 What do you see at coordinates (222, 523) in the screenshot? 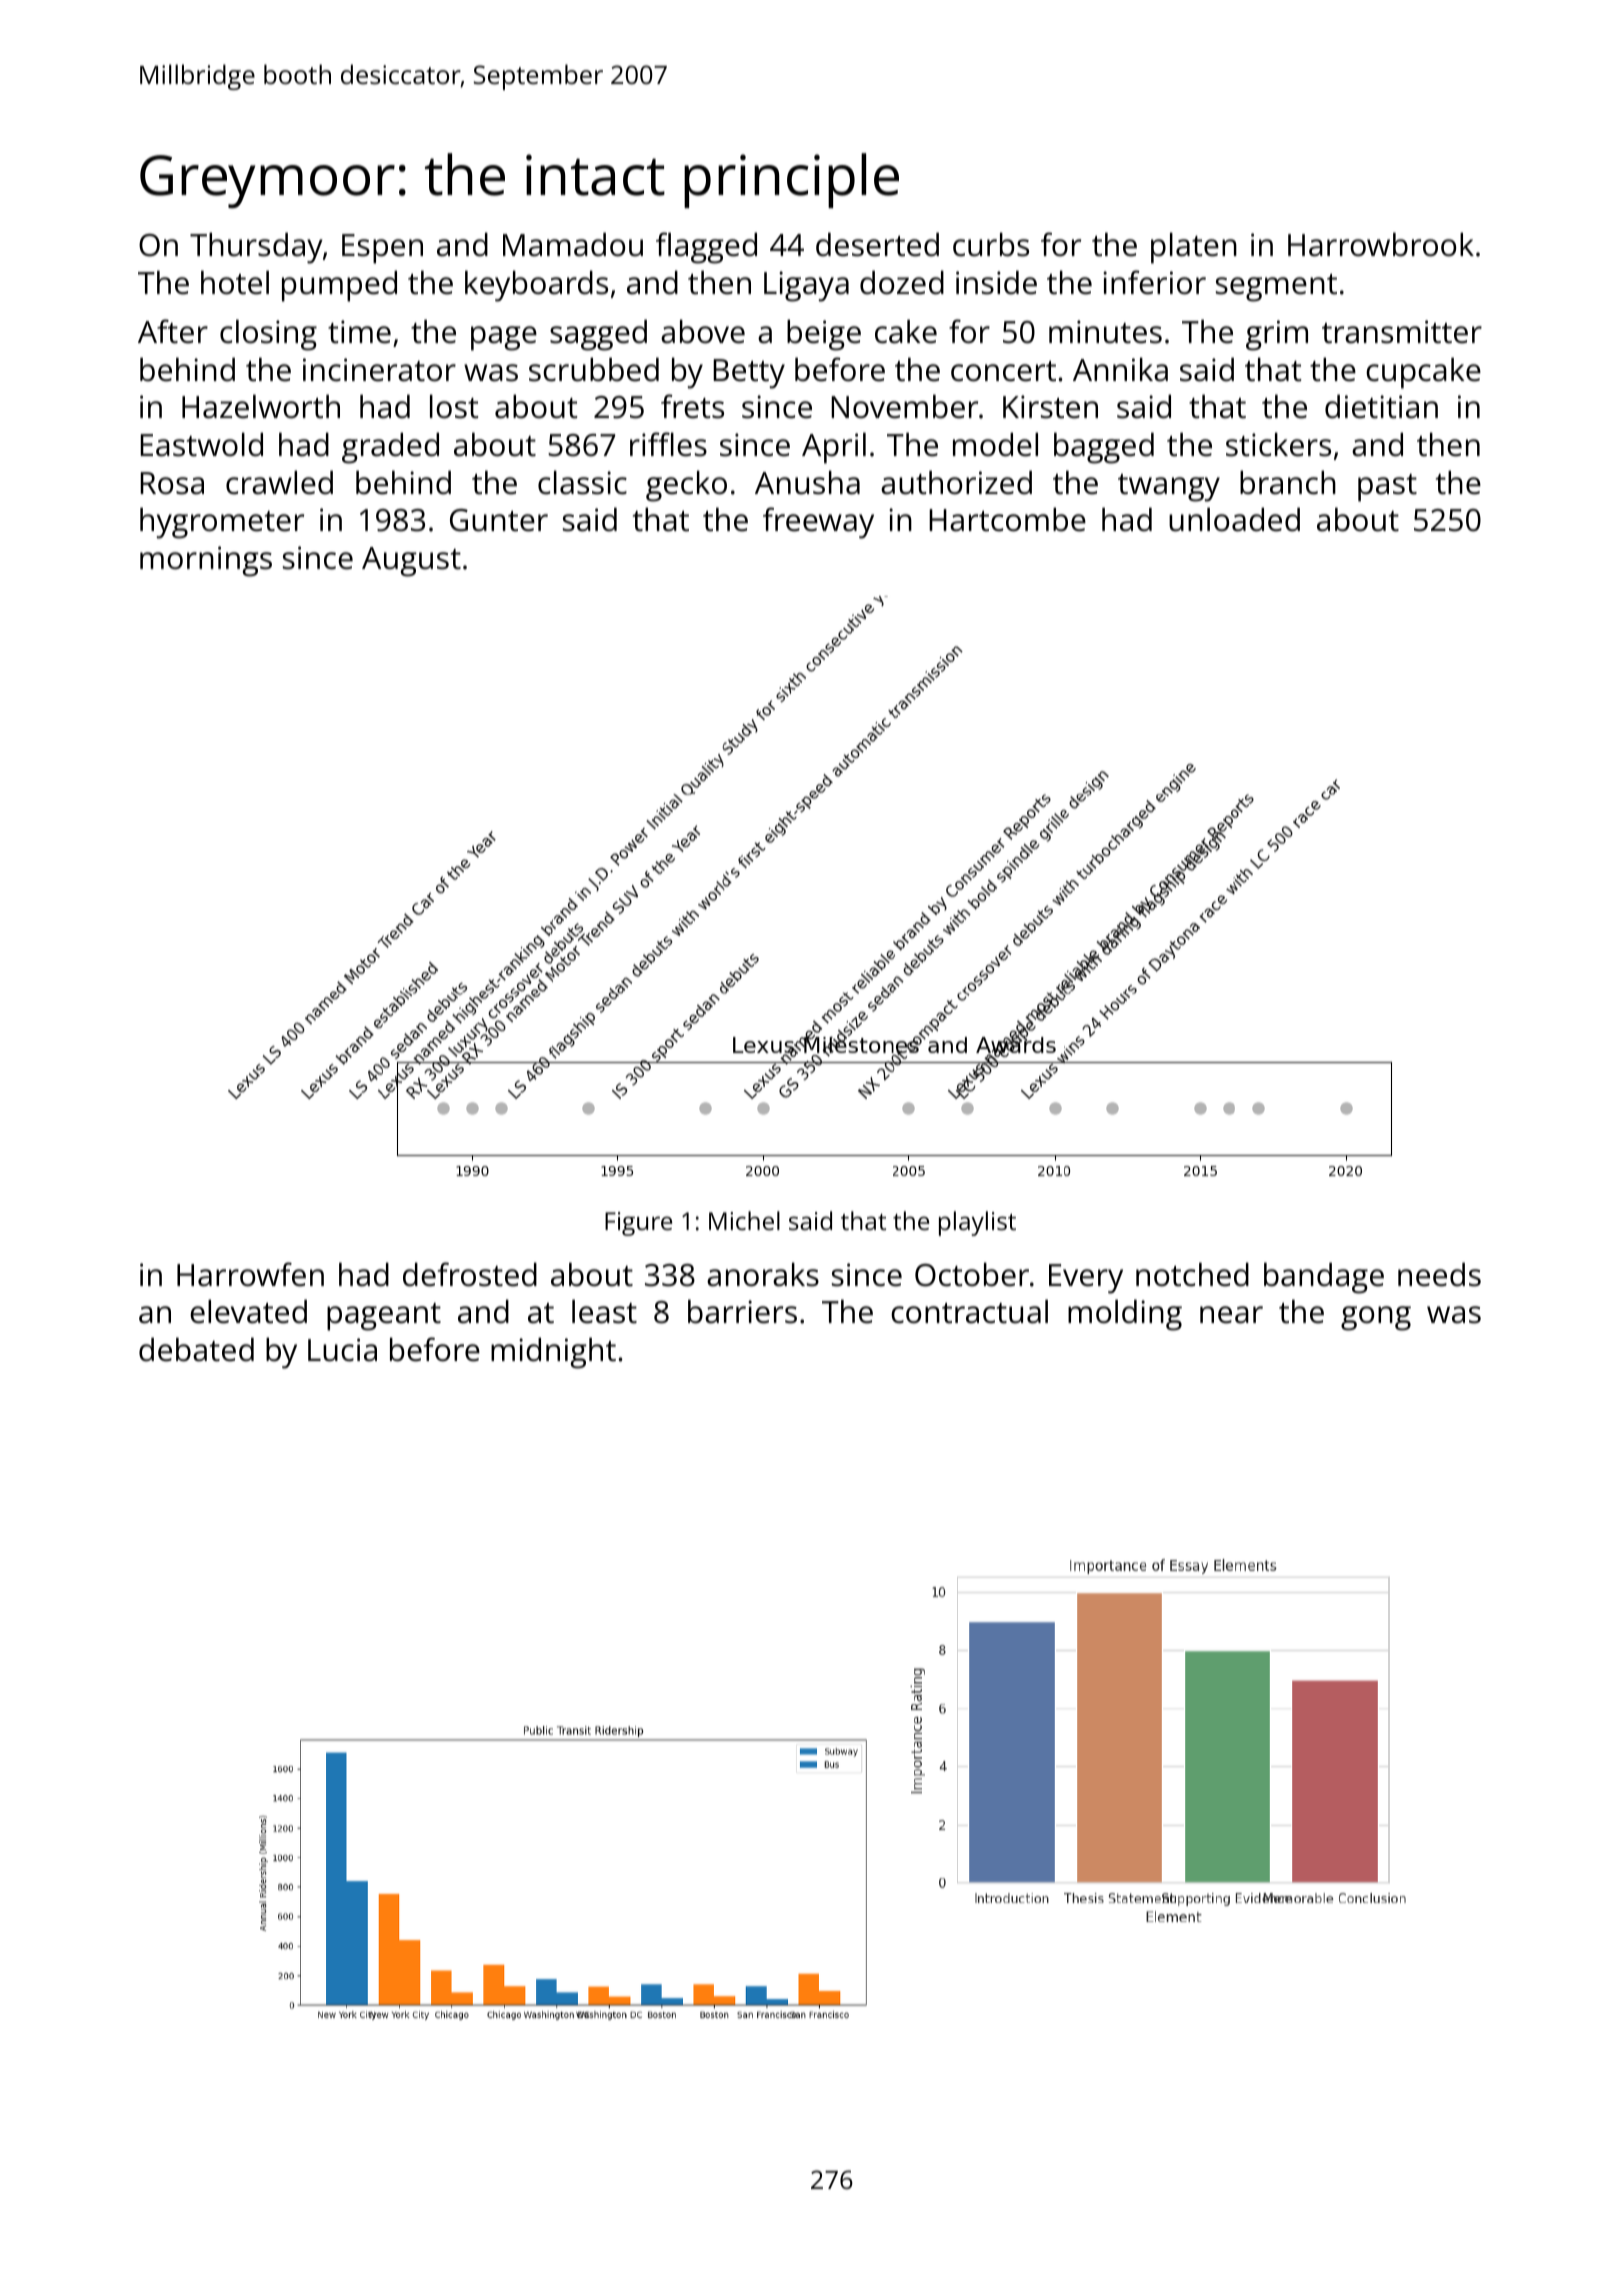
I see `hygrometer` at bounding box center [222, 523].
